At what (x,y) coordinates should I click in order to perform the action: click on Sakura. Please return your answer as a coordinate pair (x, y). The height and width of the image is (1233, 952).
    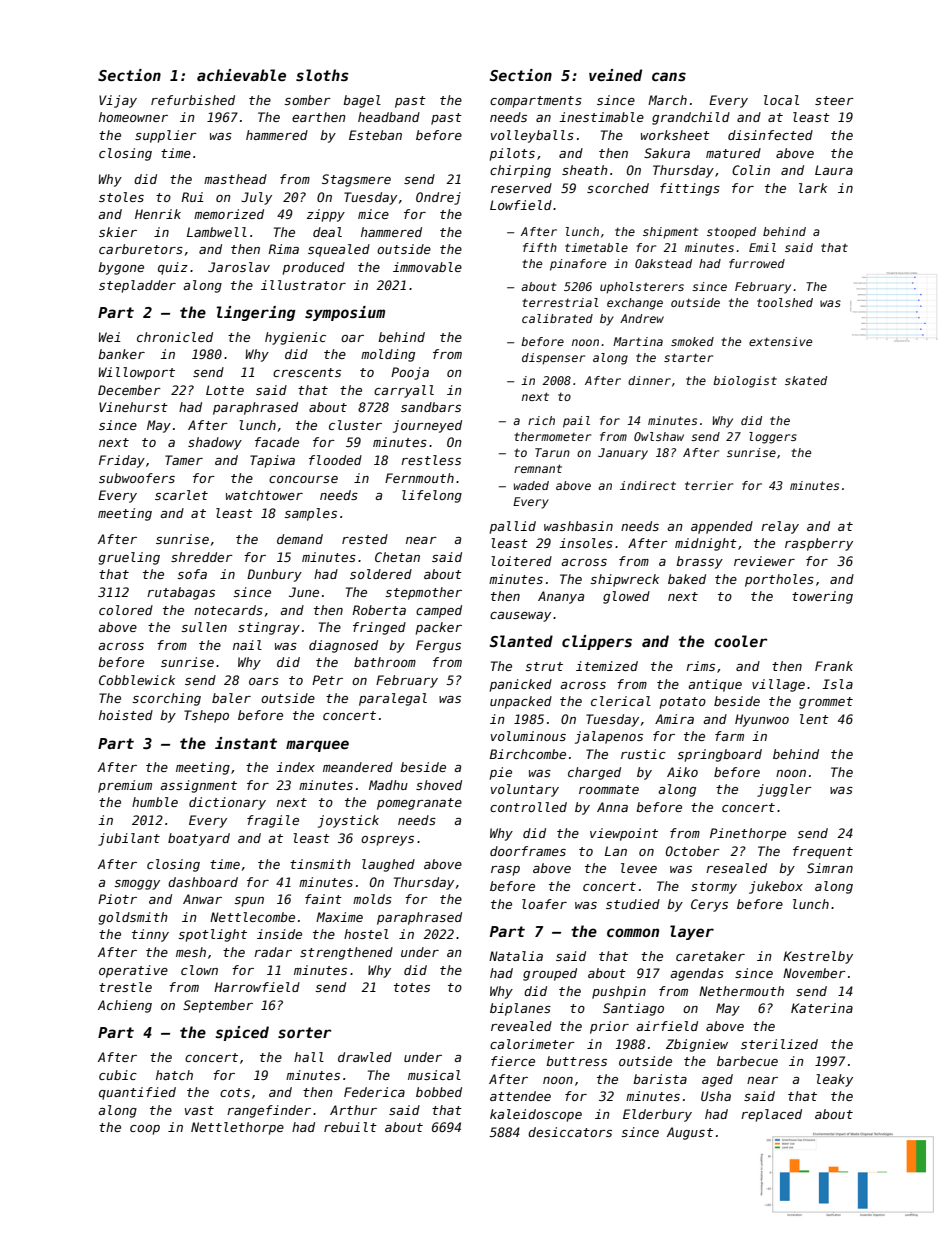
    Looking at the image, I should click on (667, 153).
